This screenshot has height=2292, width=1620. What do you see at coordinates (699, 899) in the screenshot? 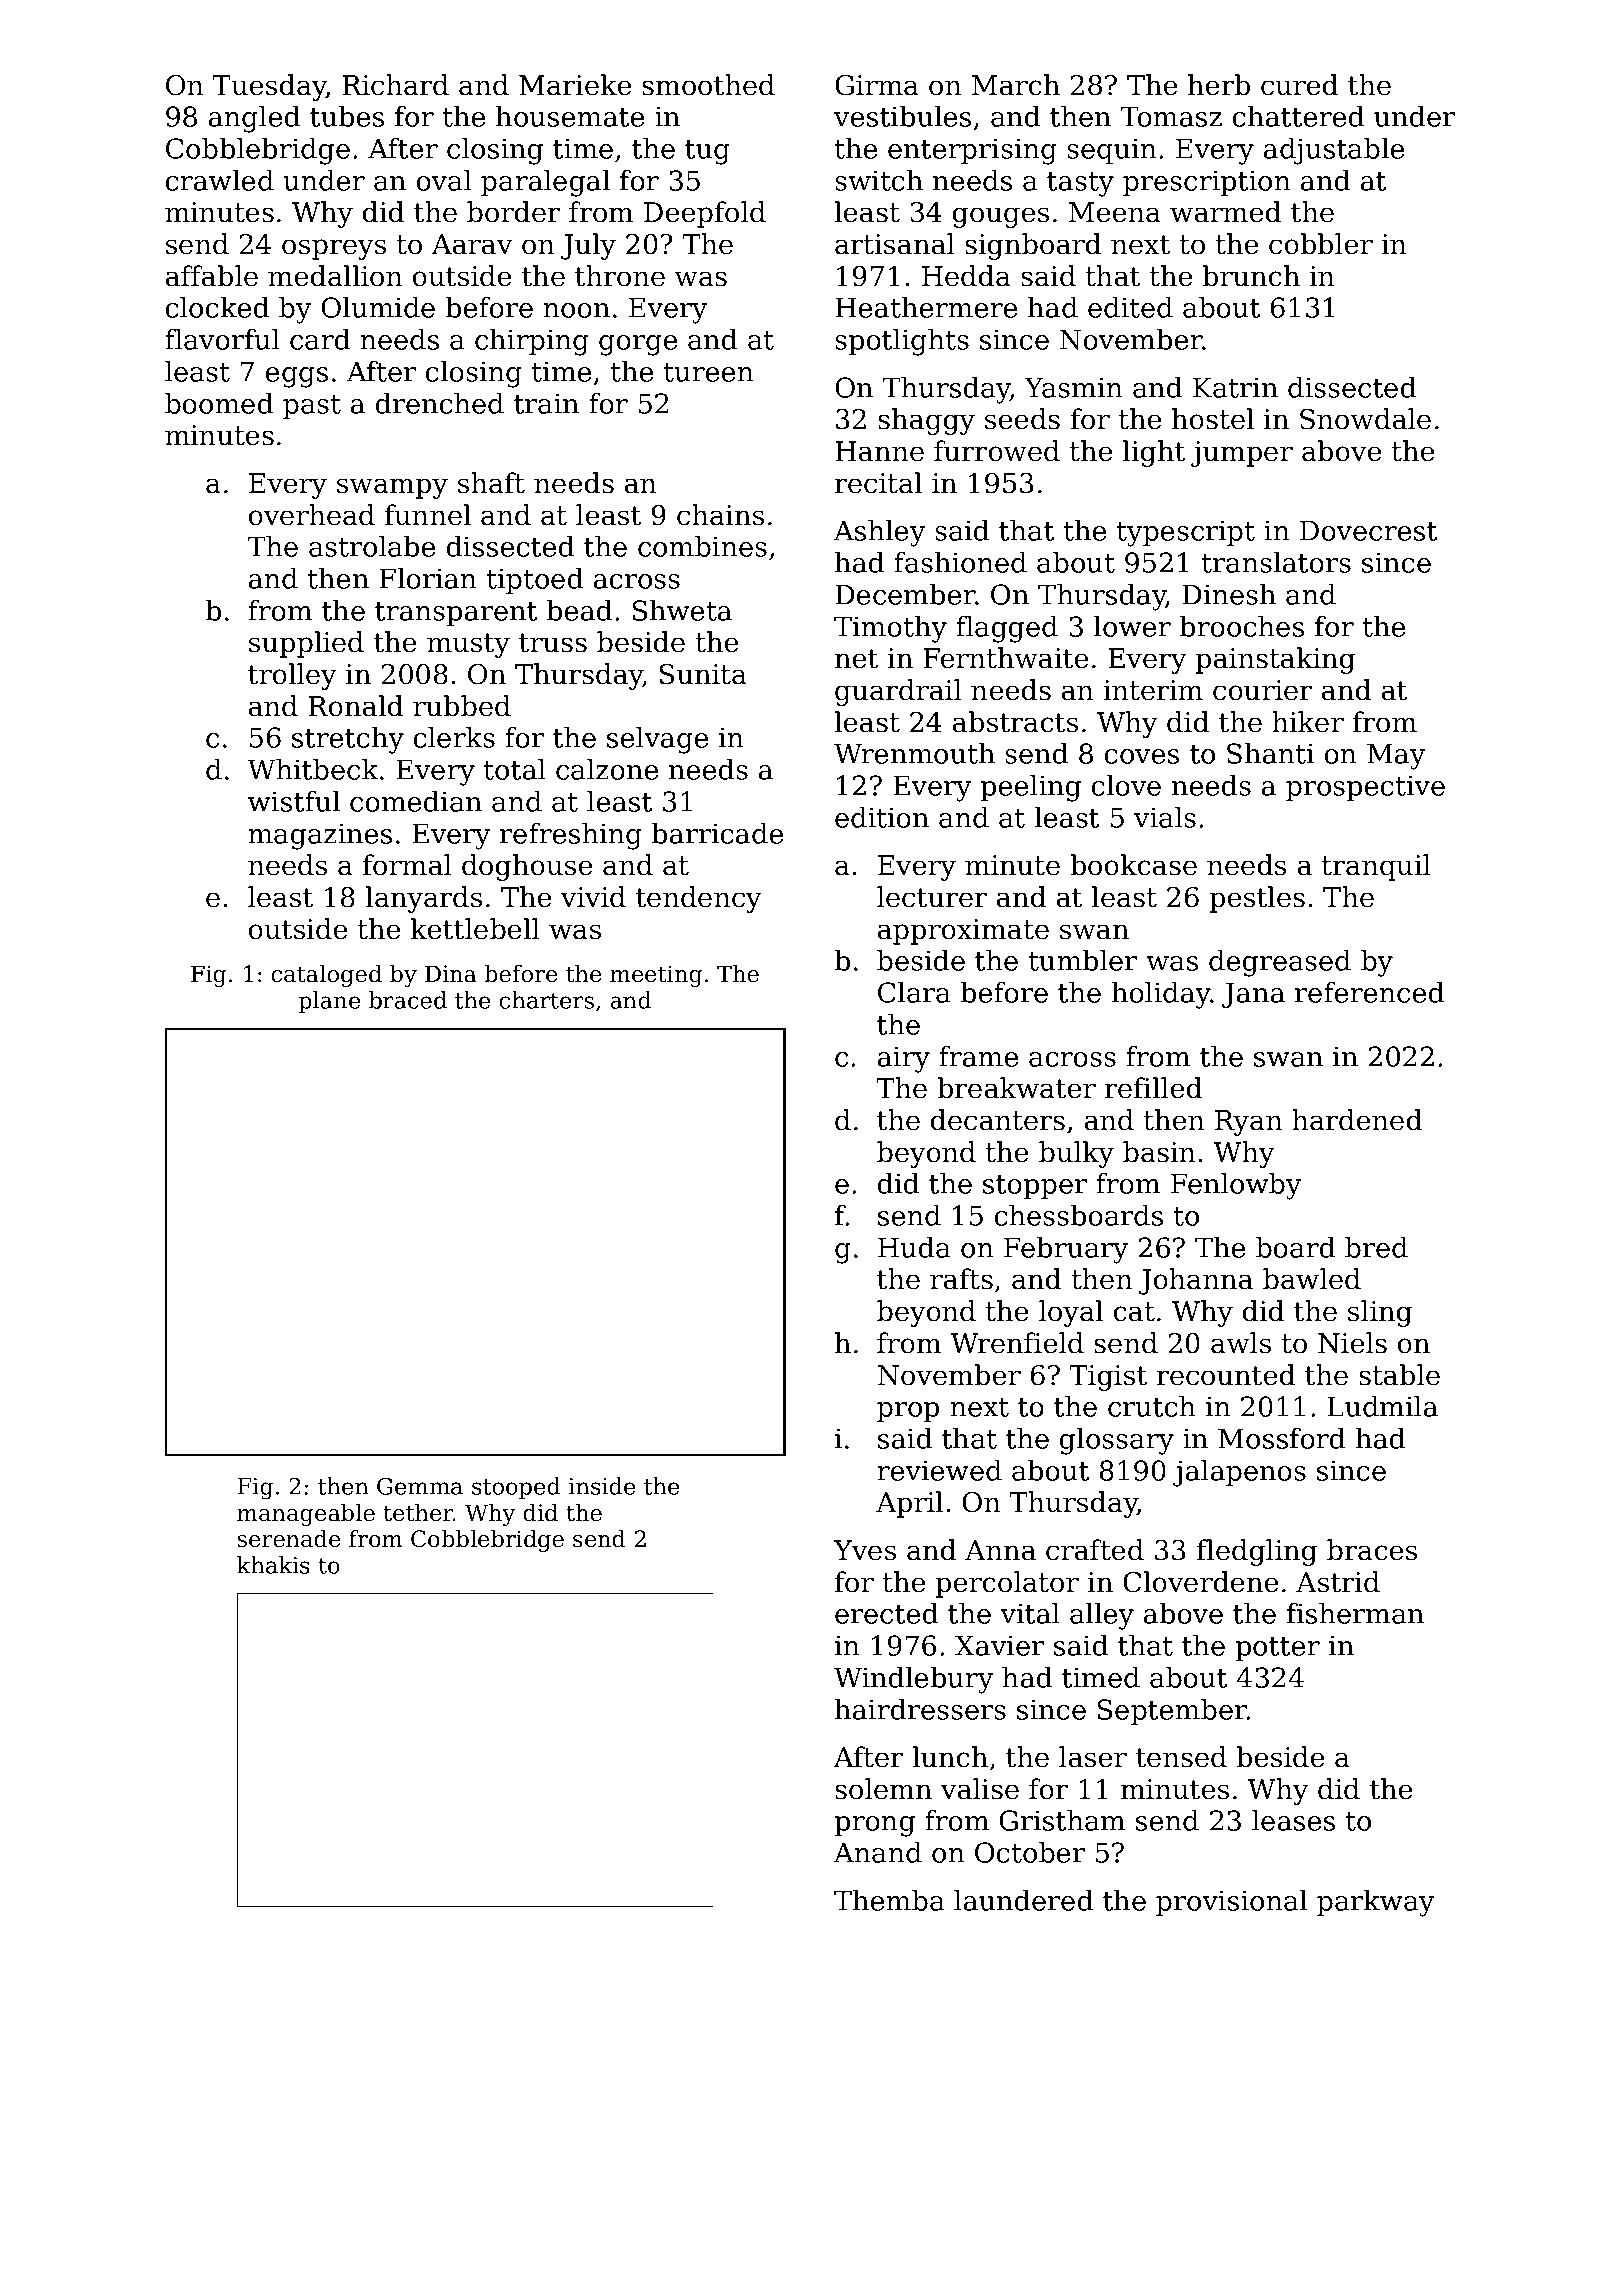
I see `tendency` at bounding box center [699, 899].
